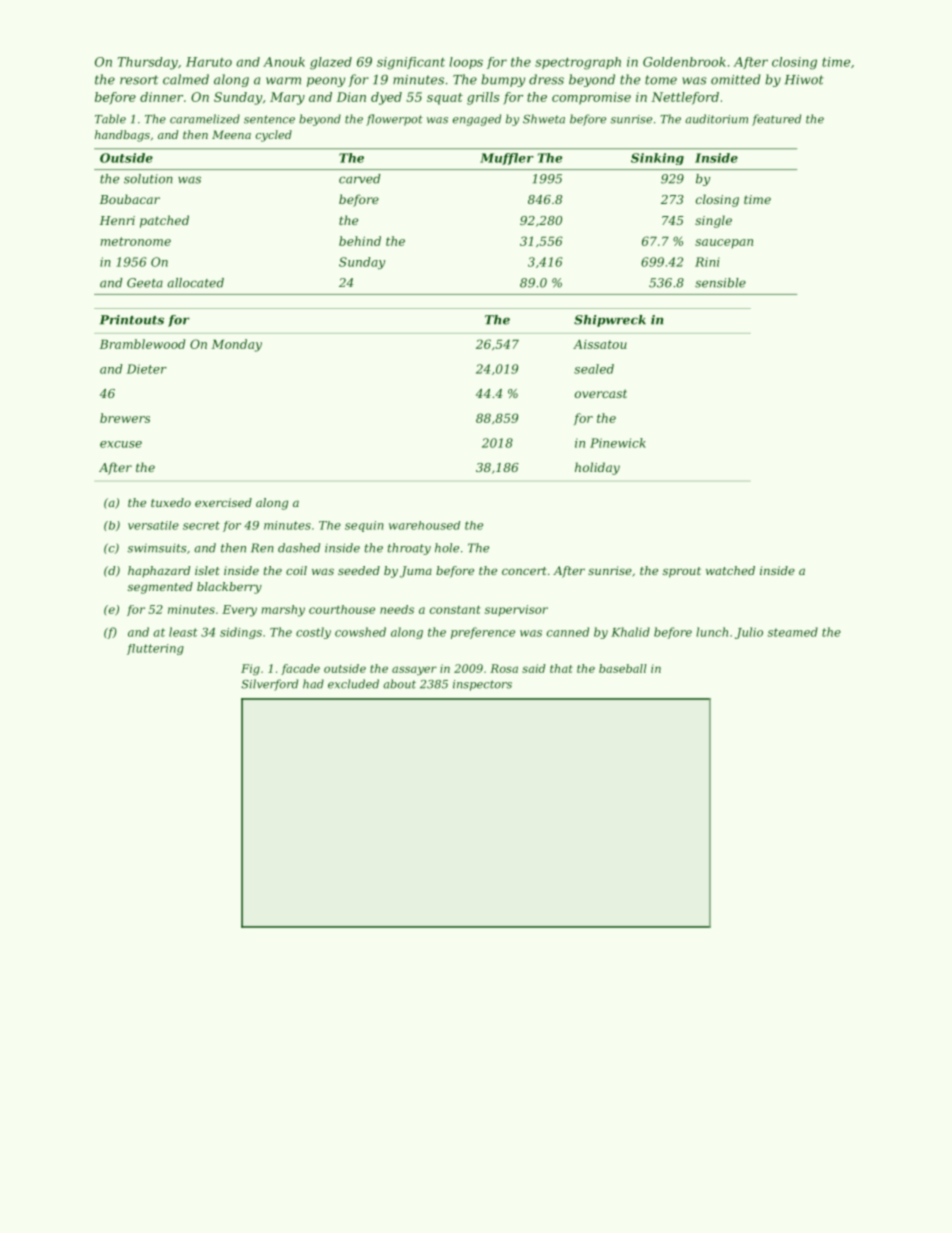 The image size is (952, 1233). What do you see at coordinates (804, 80) in the image?
I see `Hiwot` at bounding box center [804, 80].
